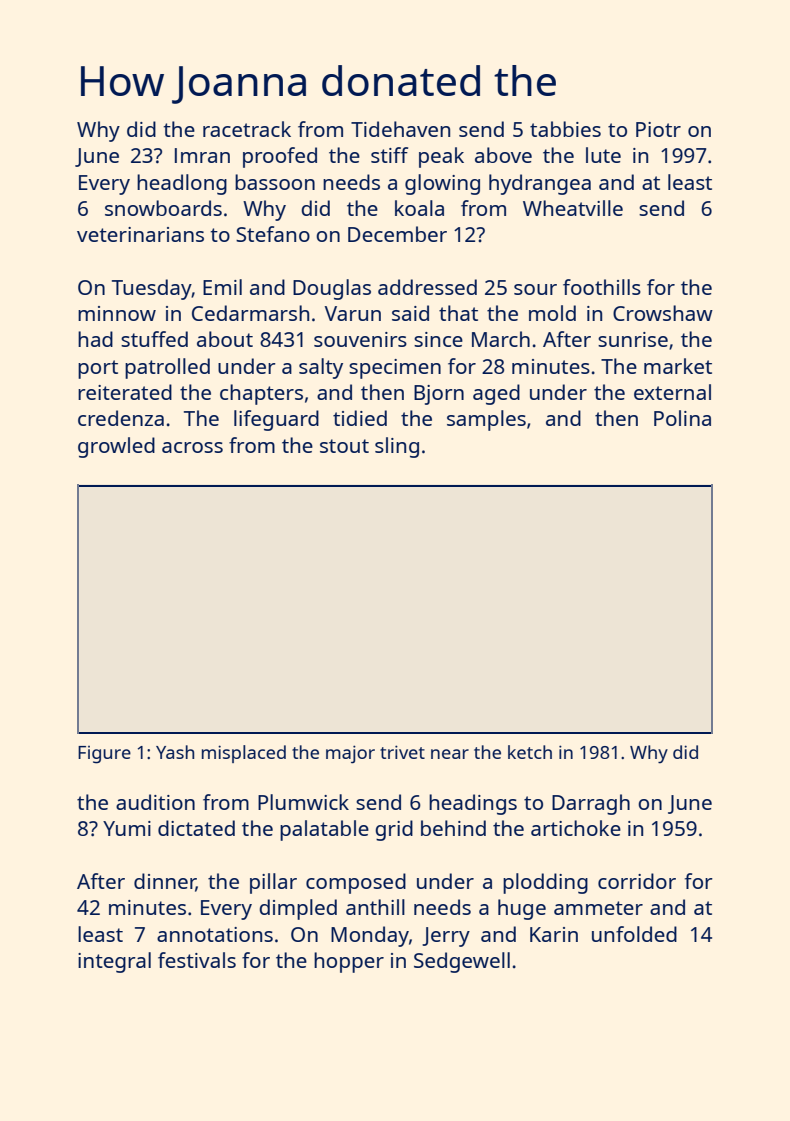 This screenshot has height=1121, width=790. I want to click on credenza, so click(121, 418).
